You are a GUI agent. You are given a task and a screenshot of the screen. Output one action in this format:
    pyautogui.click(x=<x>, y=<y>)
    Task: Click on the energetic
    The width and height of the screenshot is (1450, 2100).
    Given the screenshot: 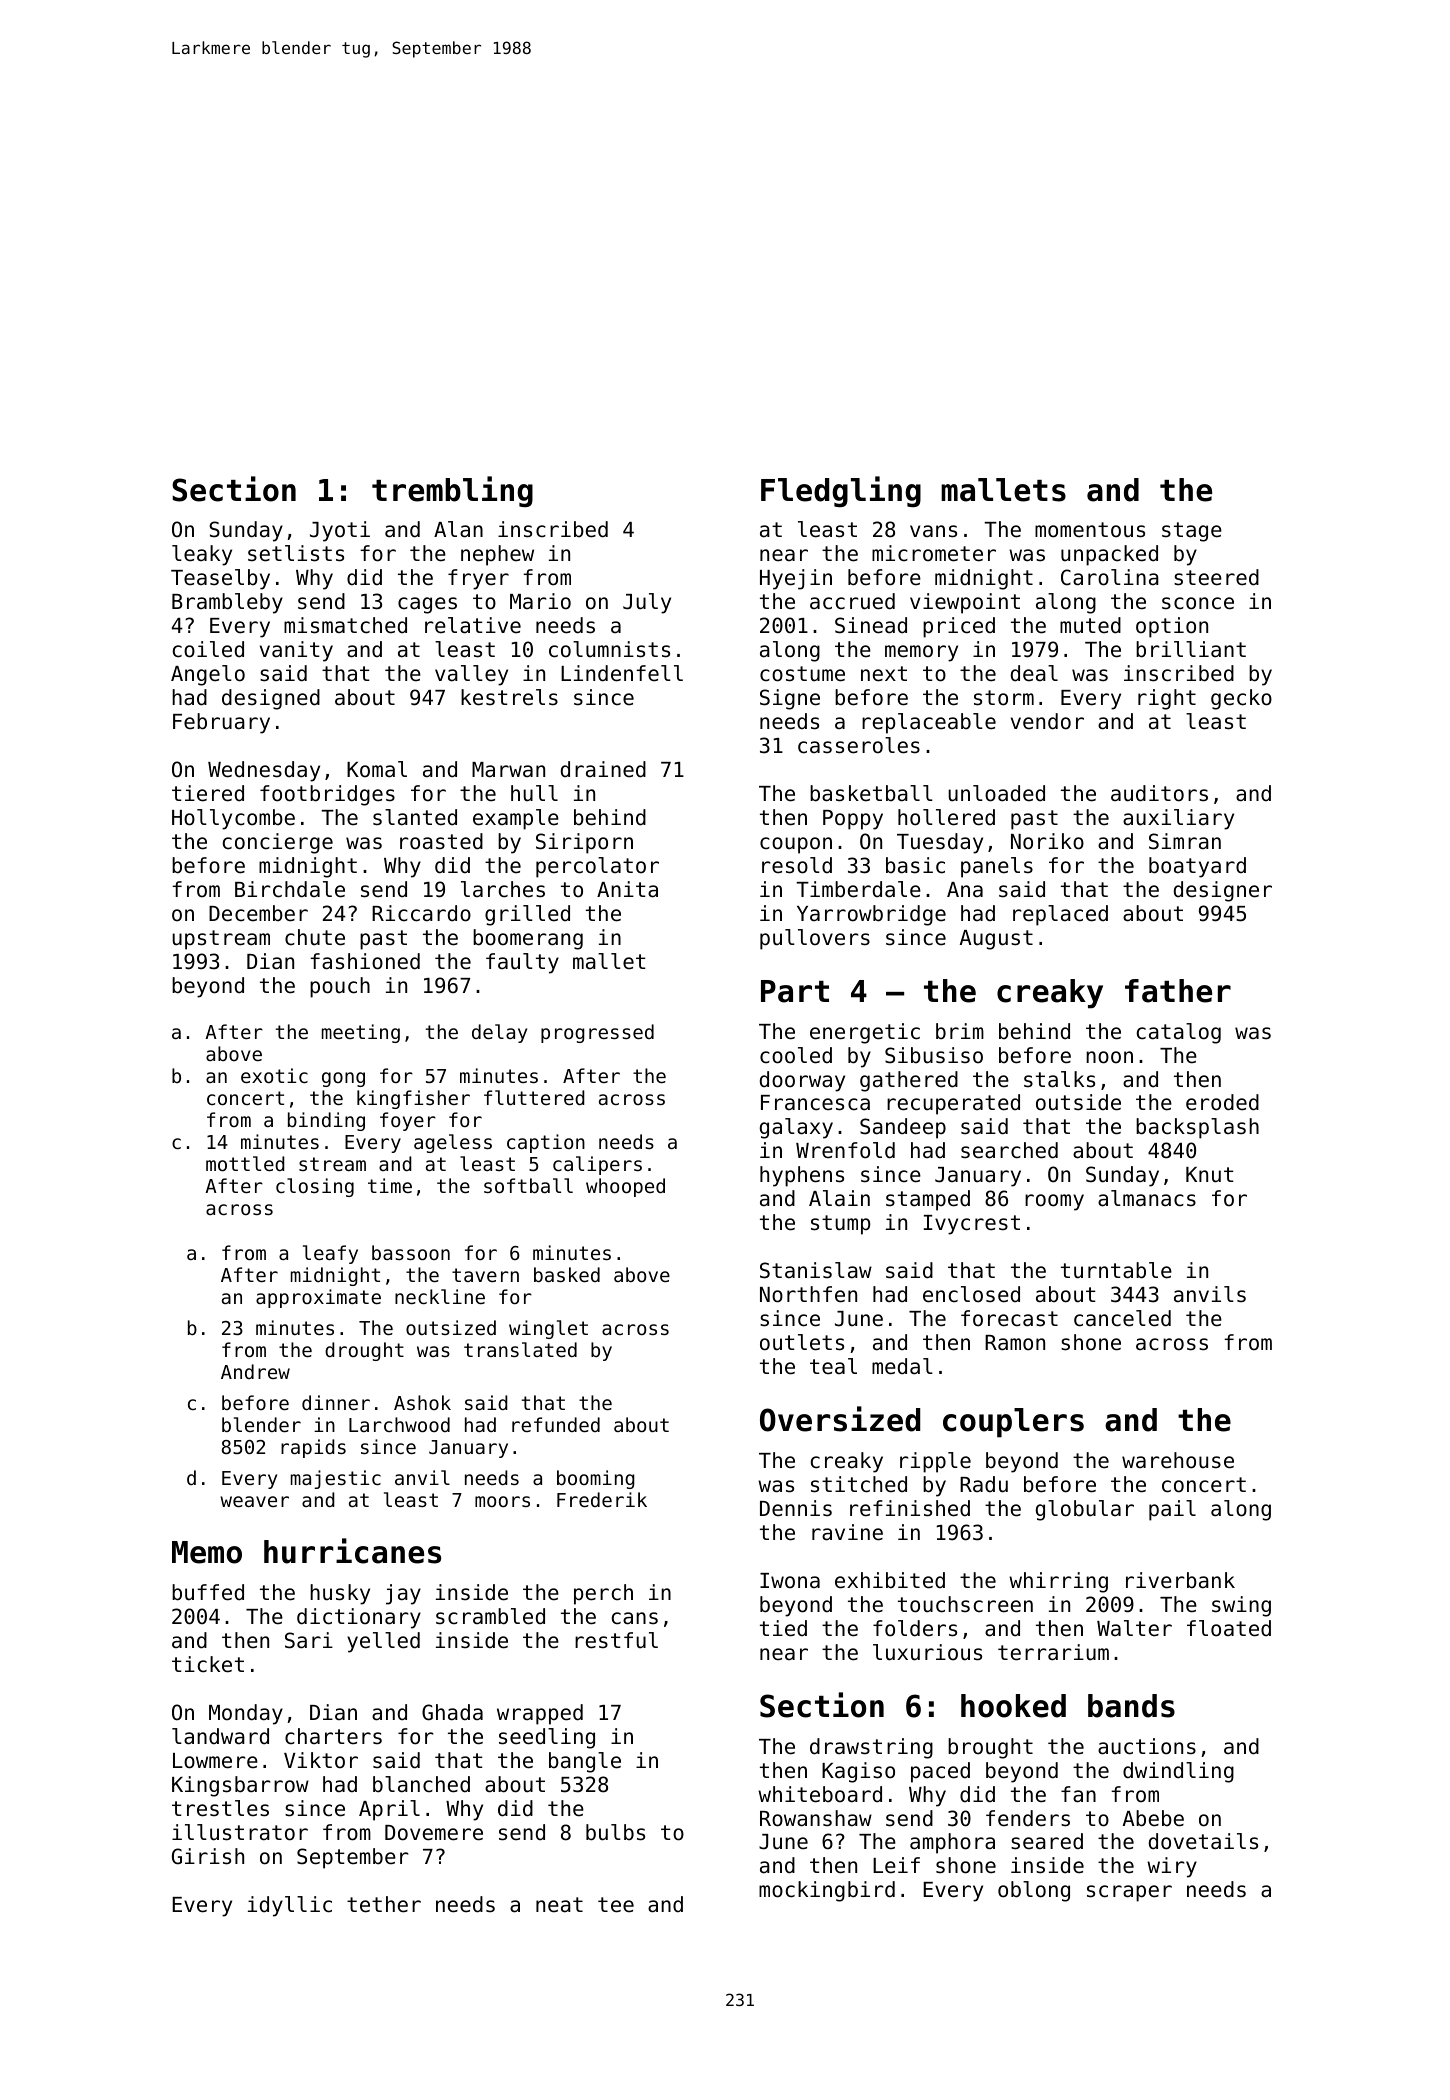 What is the action you would take?
    pyautogui.click(x=865, y=1033)
